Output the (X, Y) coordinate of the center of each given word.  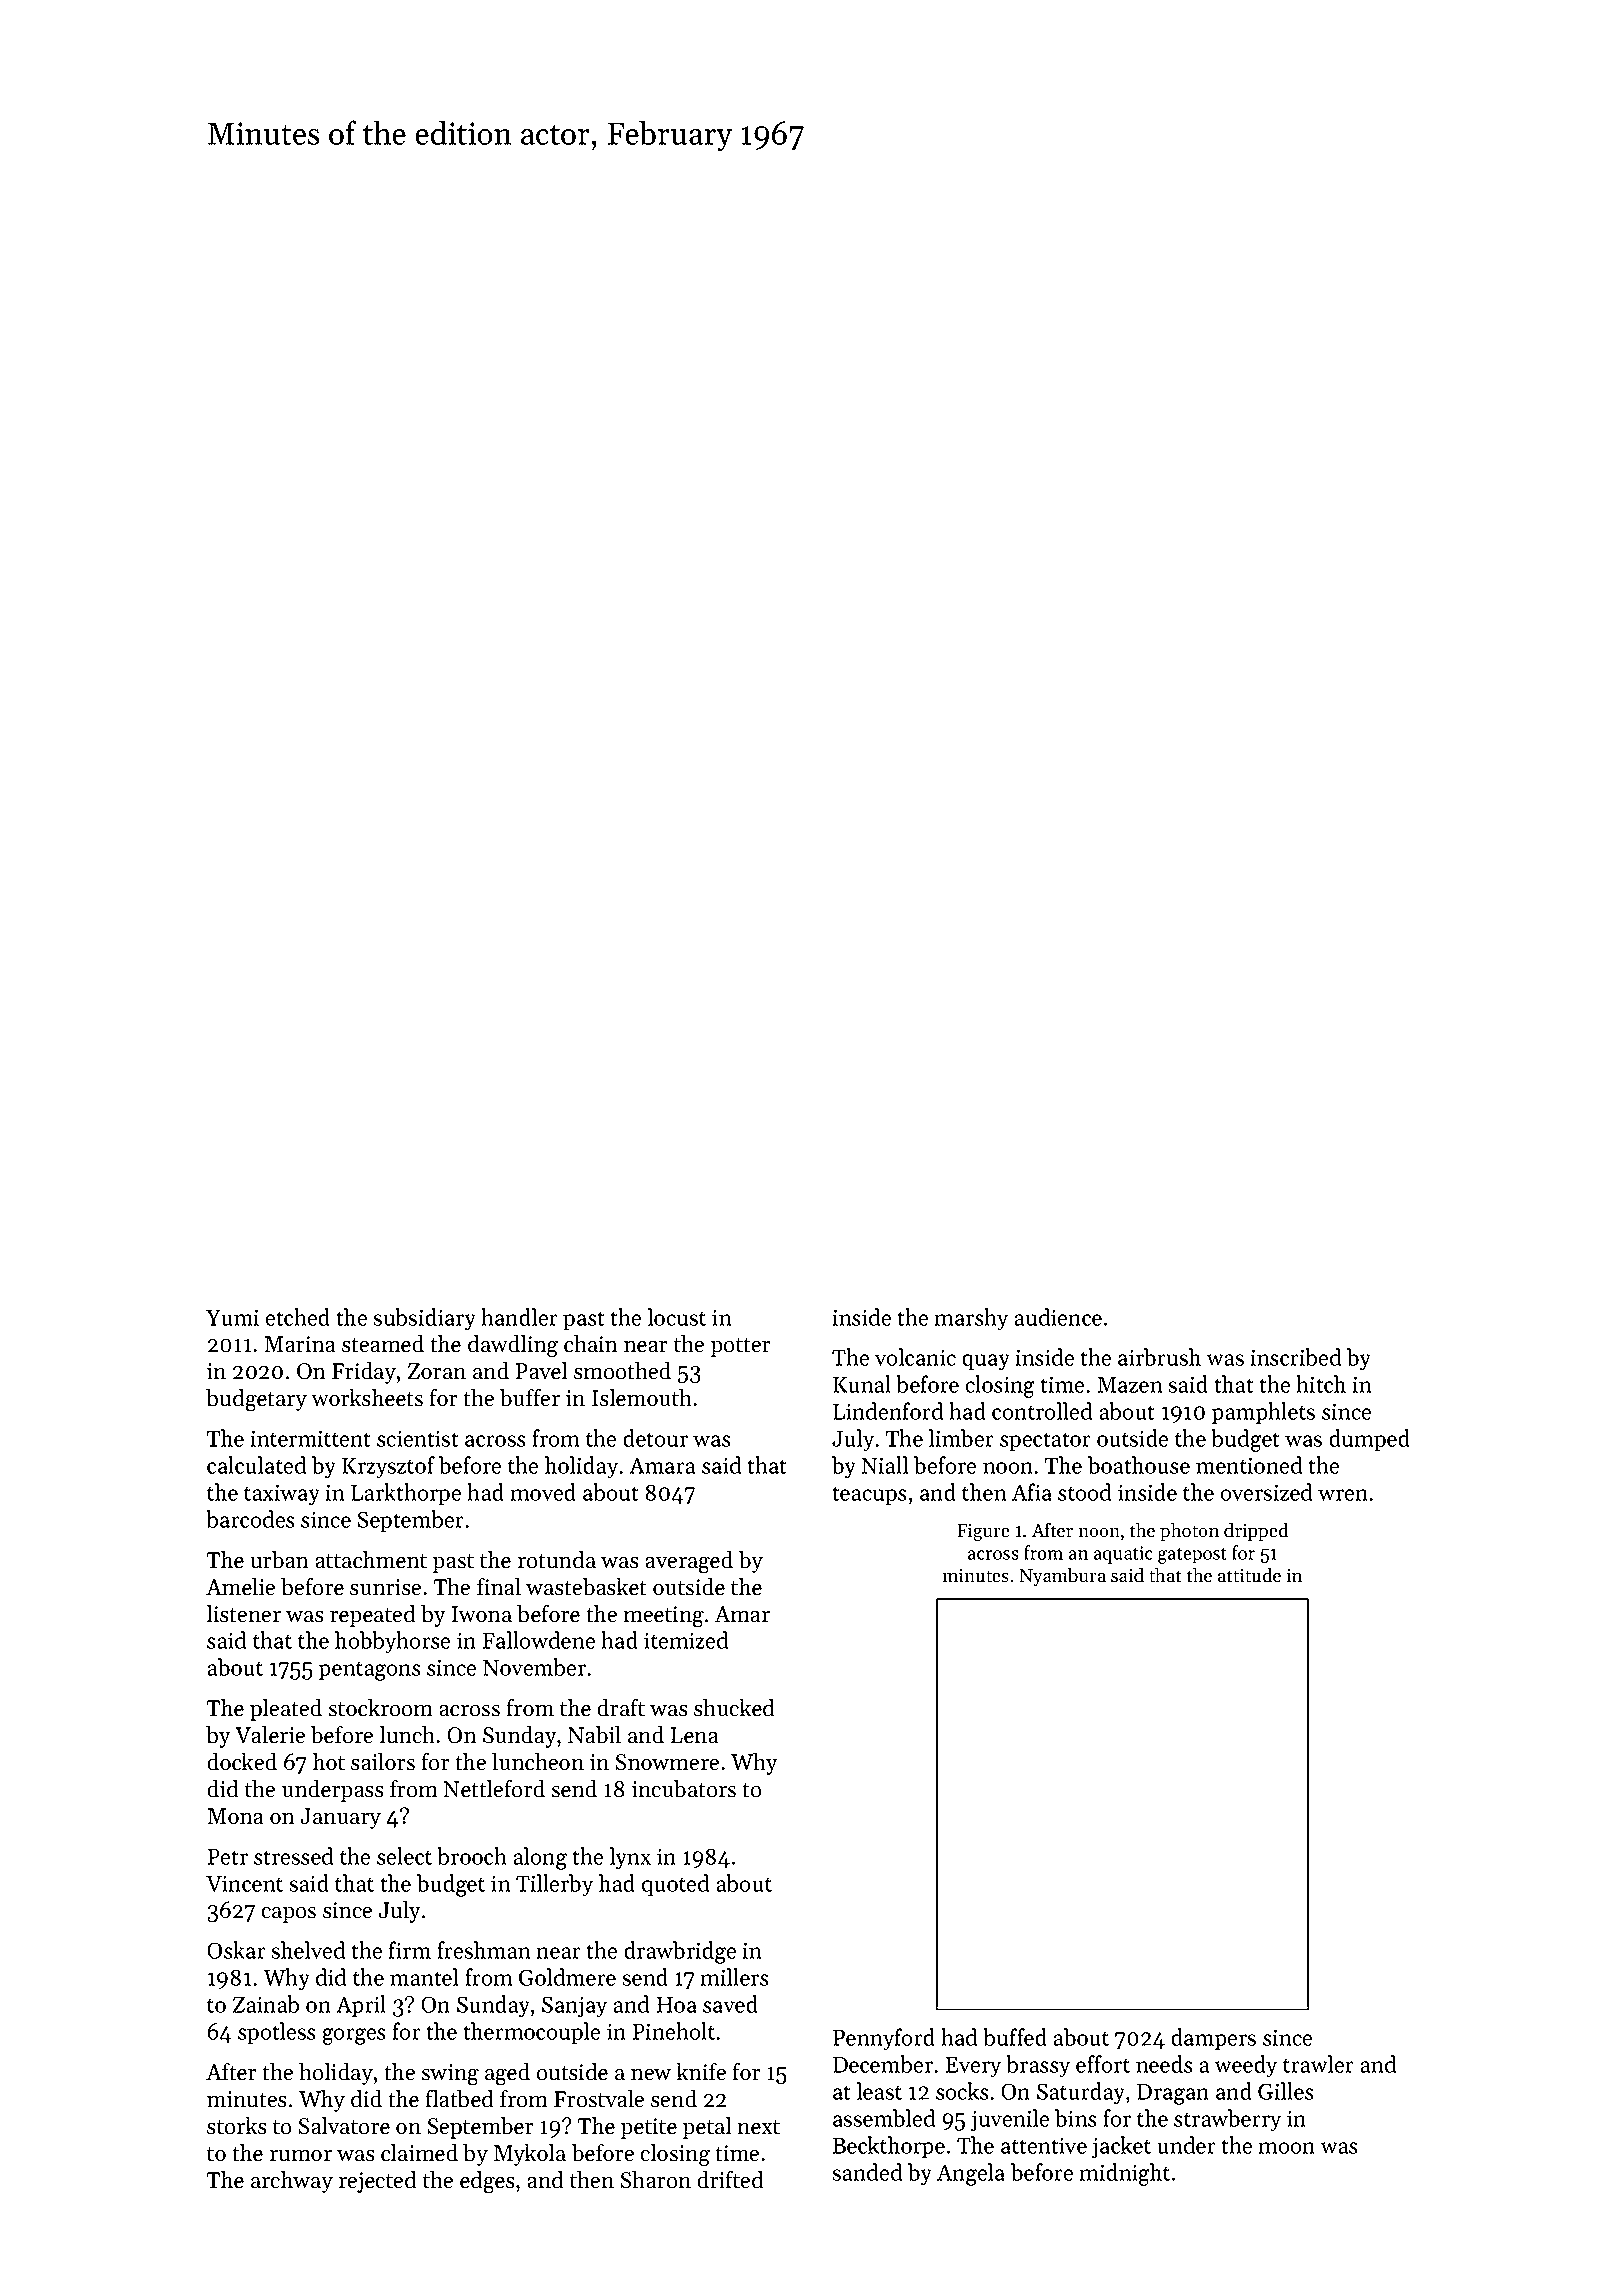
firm (410, 1950)
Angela (971, 2174)
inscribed (1295, 1357)
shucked (734, 1708)
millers (734, 1977)
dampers (1213, 2039)
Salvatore (344, 2126)
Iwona (482, 1614)
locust (677, 1317)
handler (519, 1317)
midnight (1124, 2174)
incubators (684, 1789)
